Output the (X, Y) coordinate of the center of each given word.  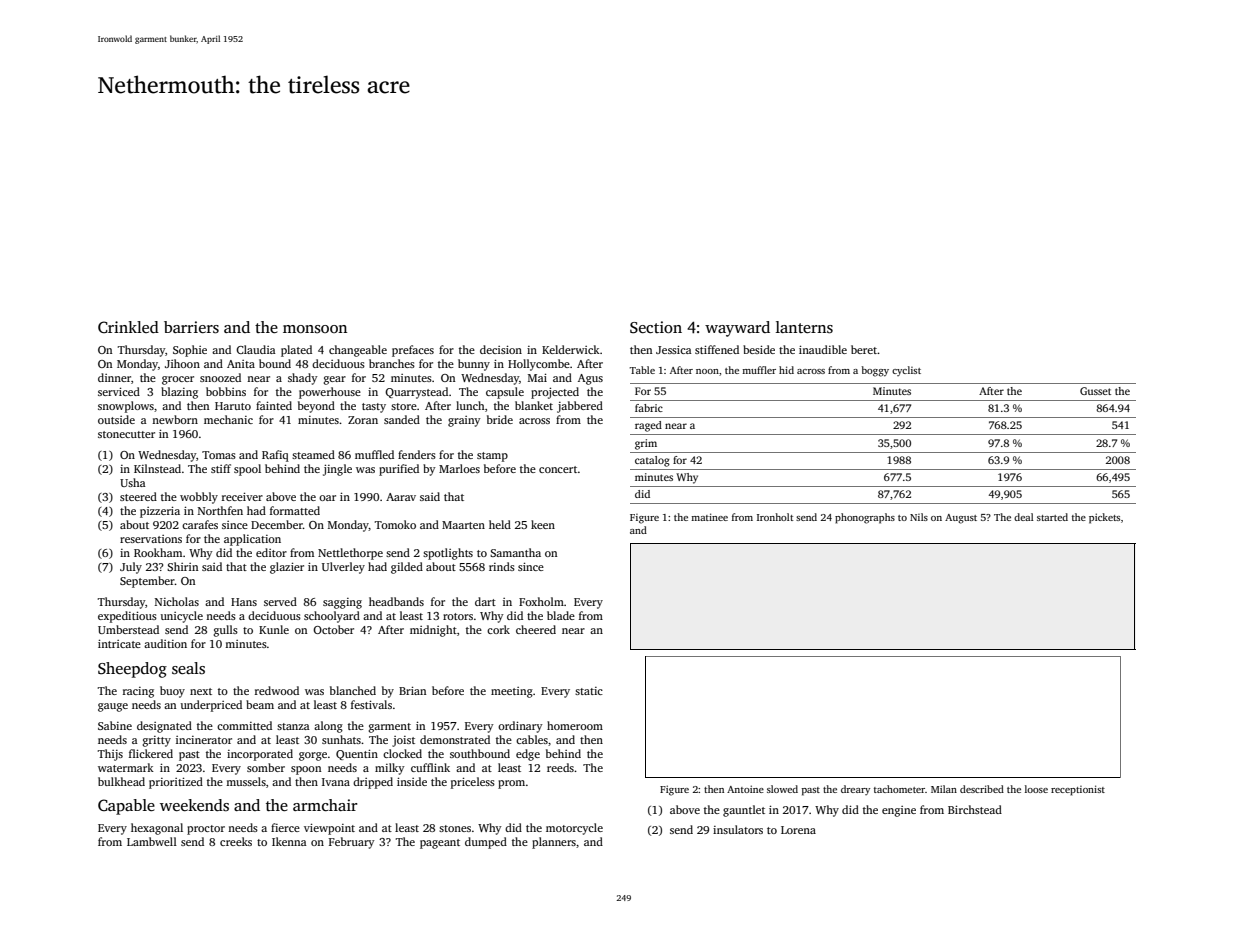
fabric (649, 408)
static (589, 691)
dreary (855, 790)
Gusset (1095, 391)
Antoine (745, 789)
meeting (512, 692)
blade (561, 615)
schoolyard (332, 617)
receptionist (1078, 790)
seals (188, 668)
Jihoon (182, 363)
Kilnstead (157, 468)
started (1052, 517)
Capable (126, 807)
